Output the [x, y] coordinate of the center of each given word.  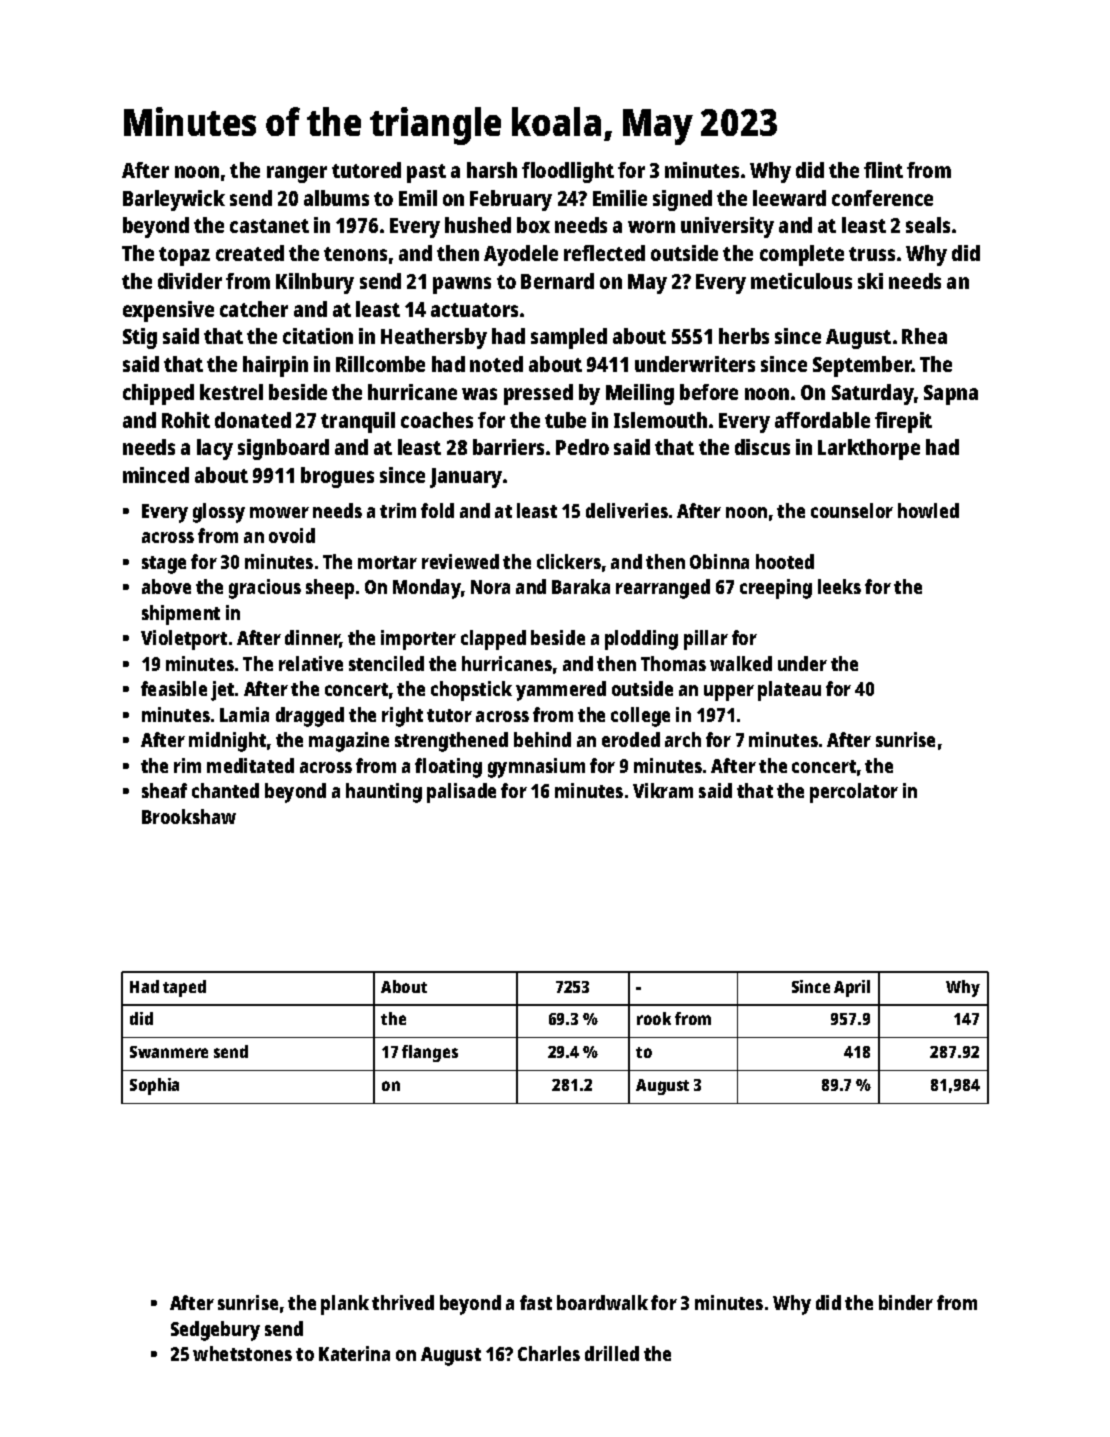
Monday [427, 589]
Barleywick [174, 200]
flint [883, 170]
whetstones [242, 1353]
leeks [839, 586]
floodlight [568, 172]
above [166, 586]
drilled [612, 1353]
